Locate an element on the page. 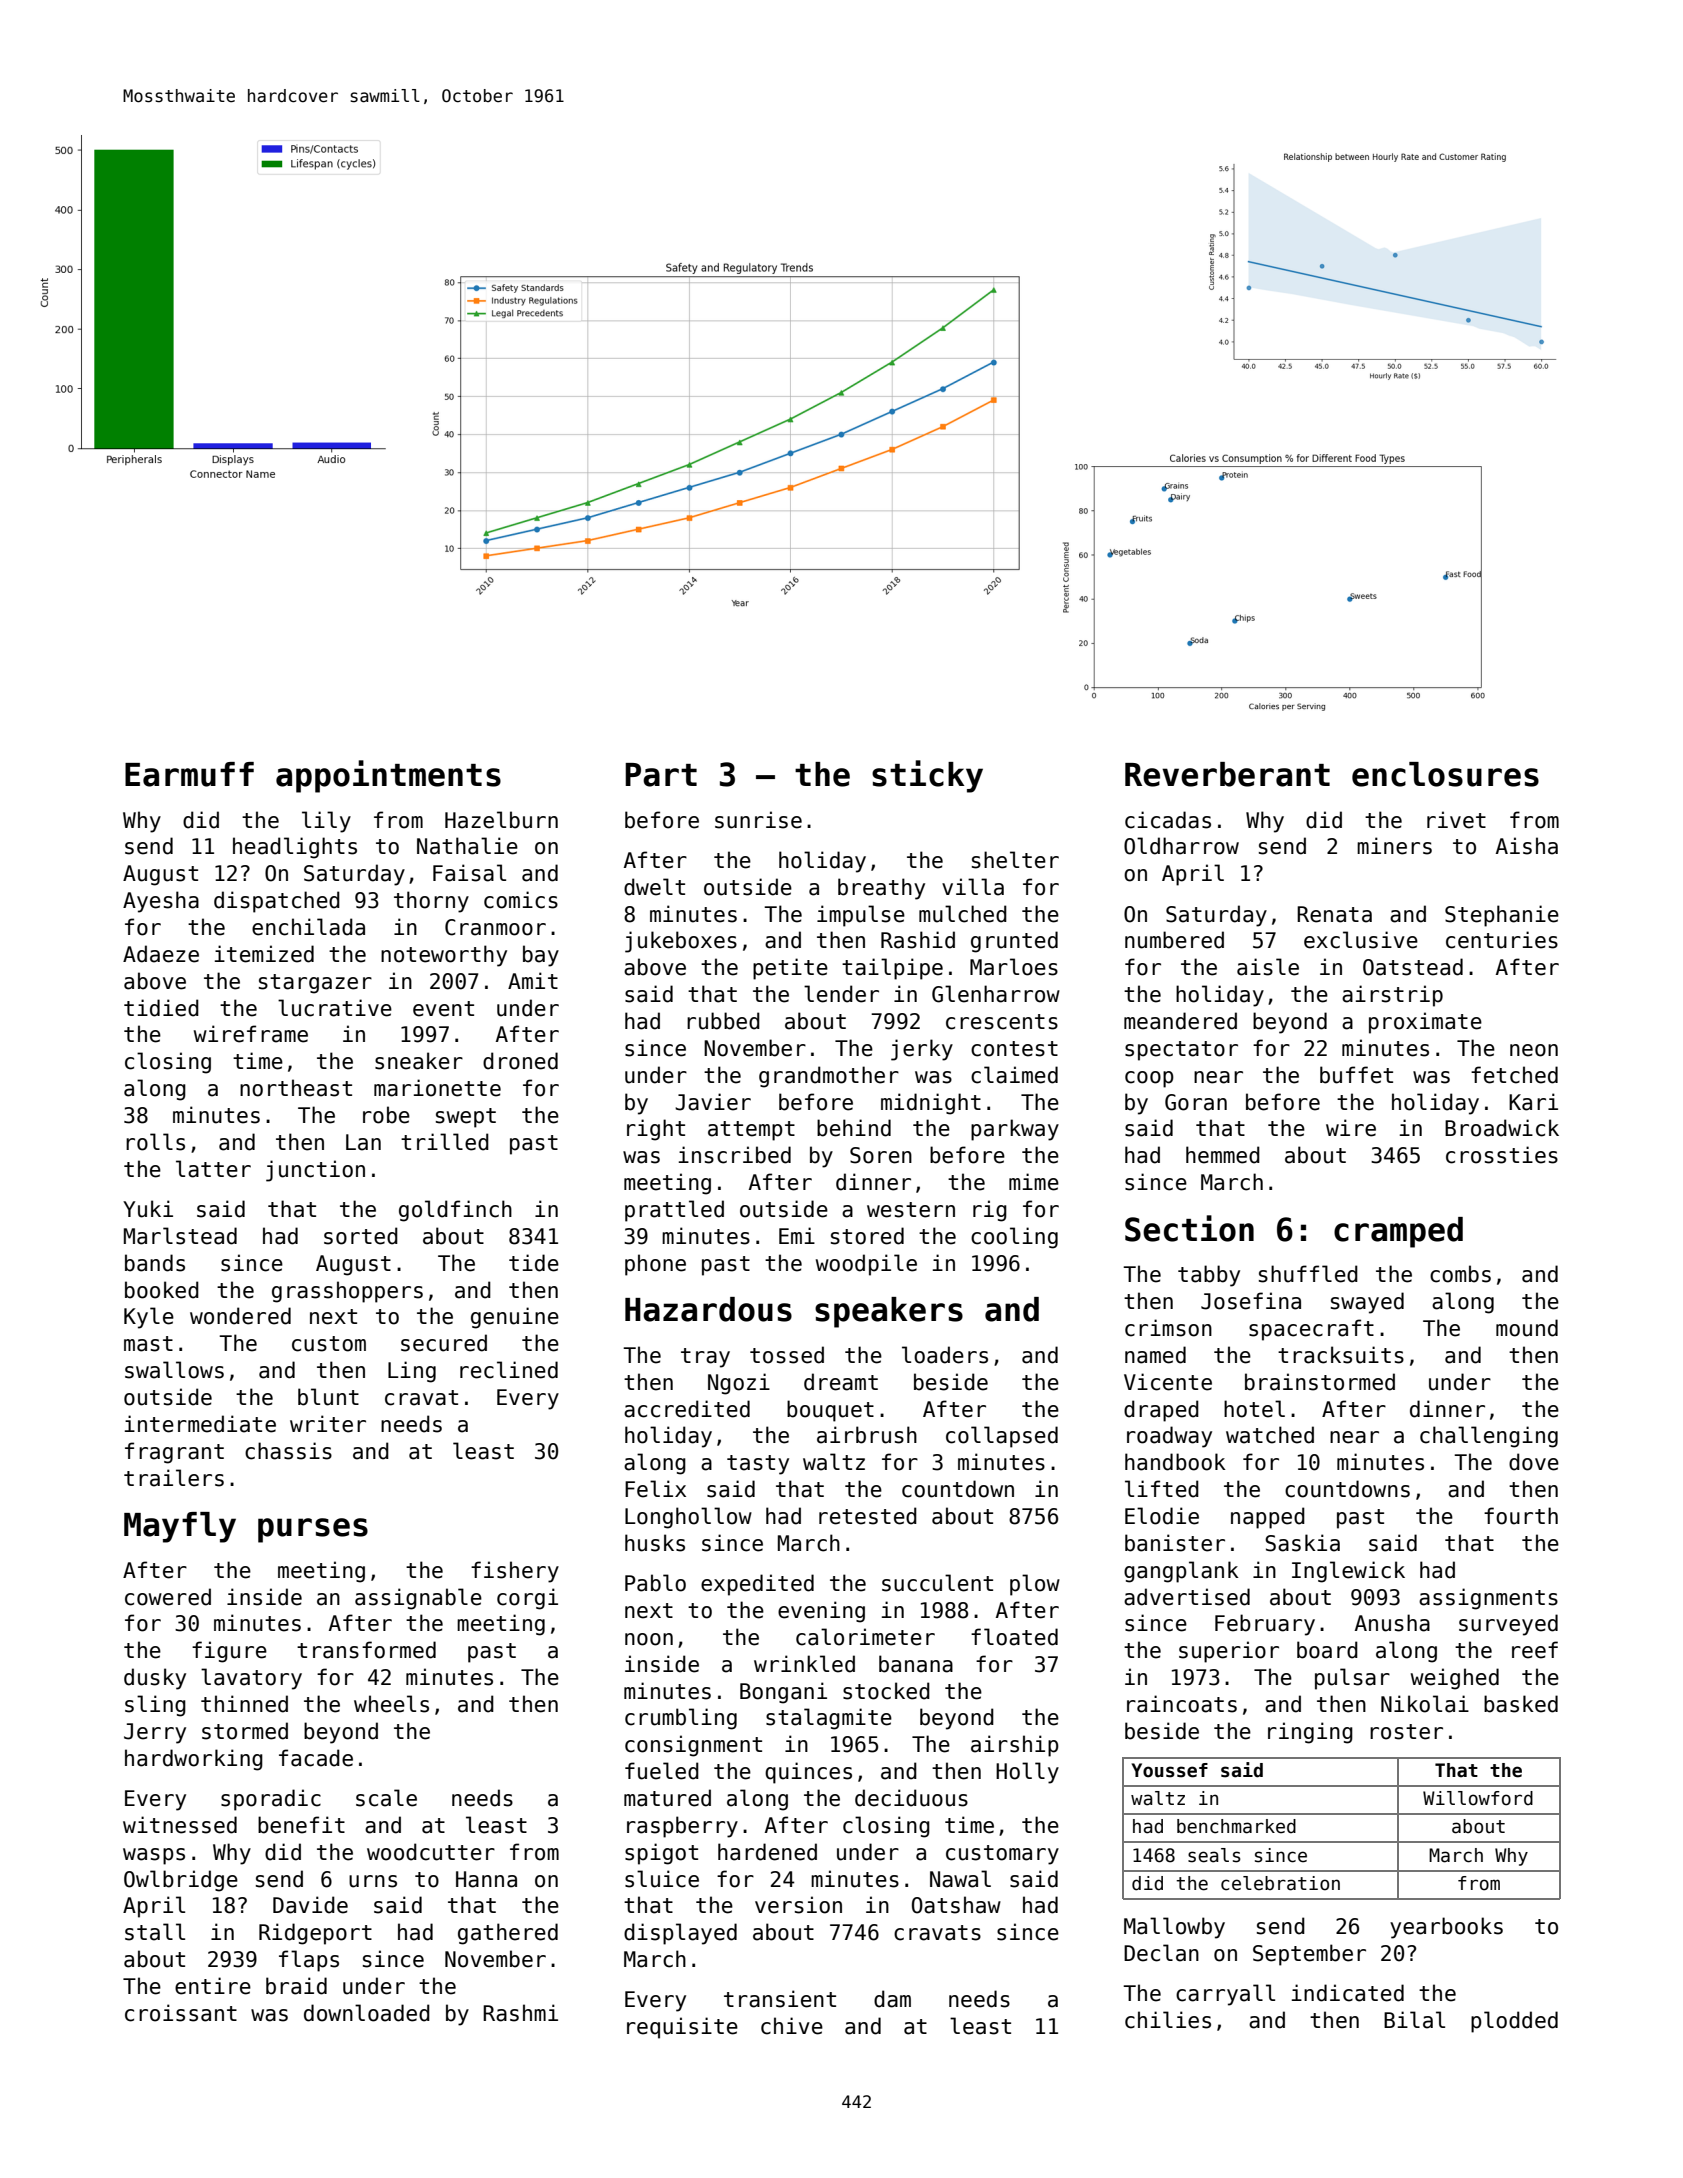  bouquet is located at coordinates (830, 1411).
